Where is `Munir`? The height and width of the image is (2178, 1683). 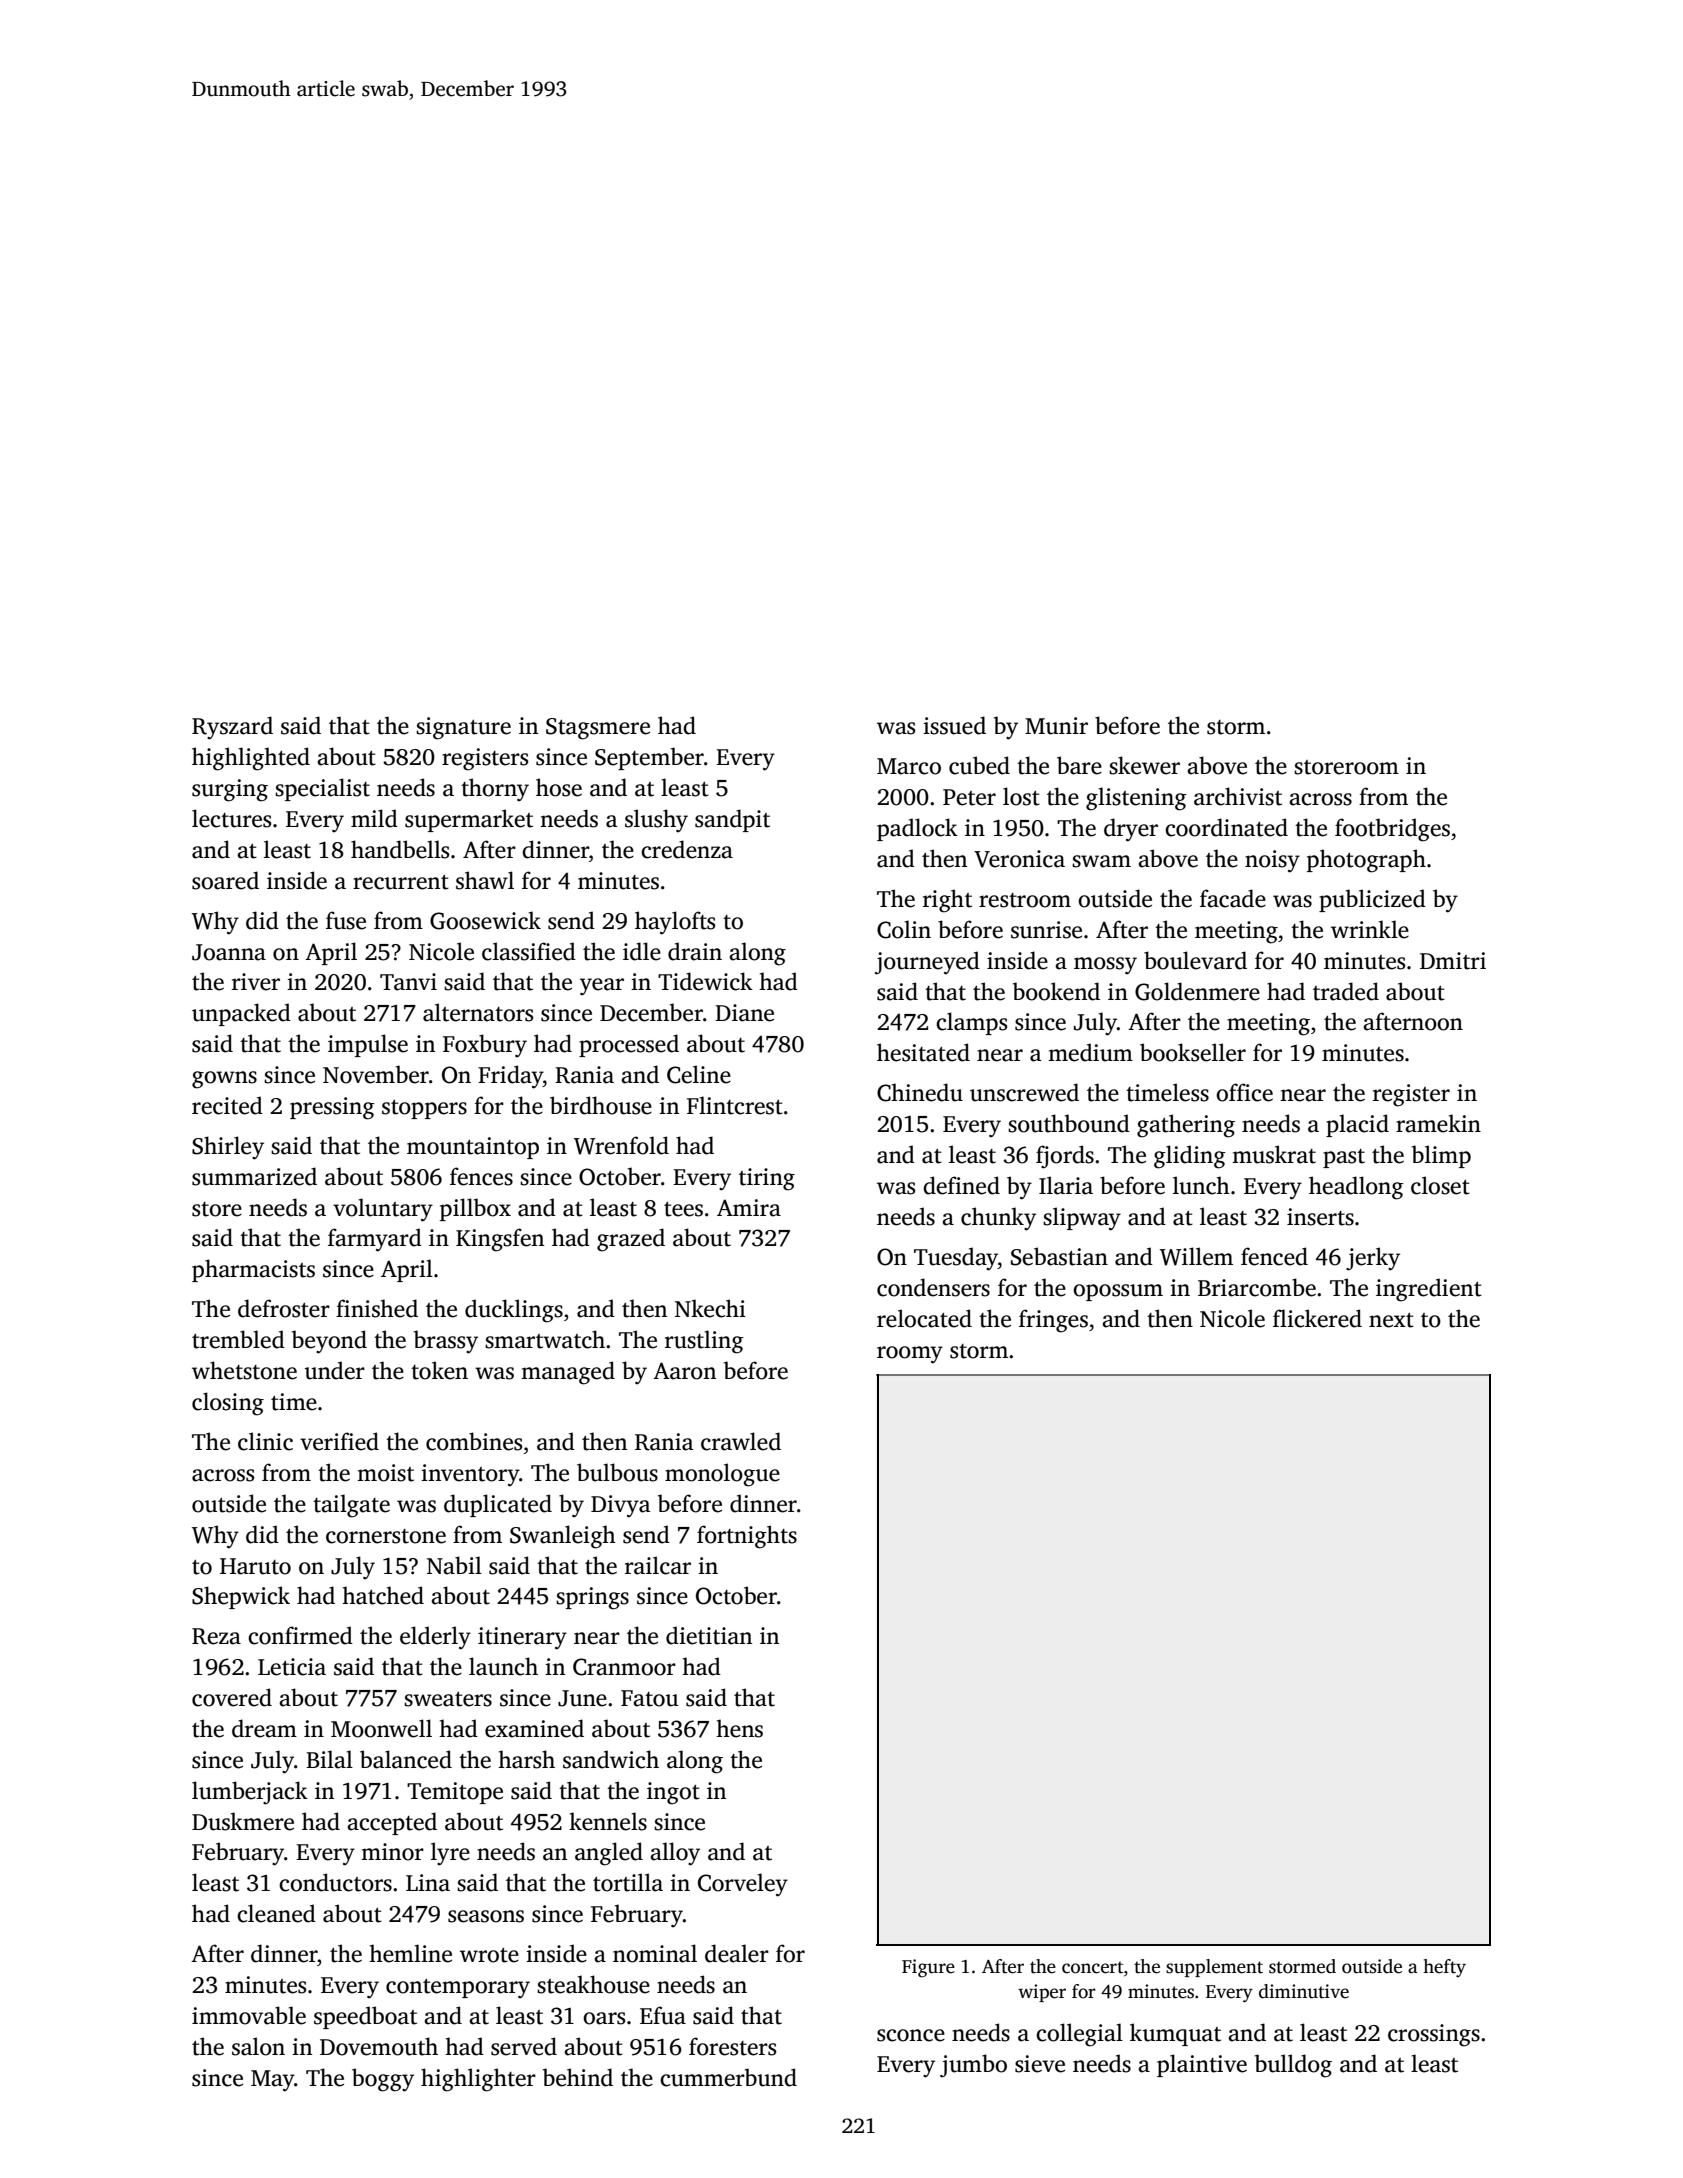 Munir is located at coordinates (1056, 726).
